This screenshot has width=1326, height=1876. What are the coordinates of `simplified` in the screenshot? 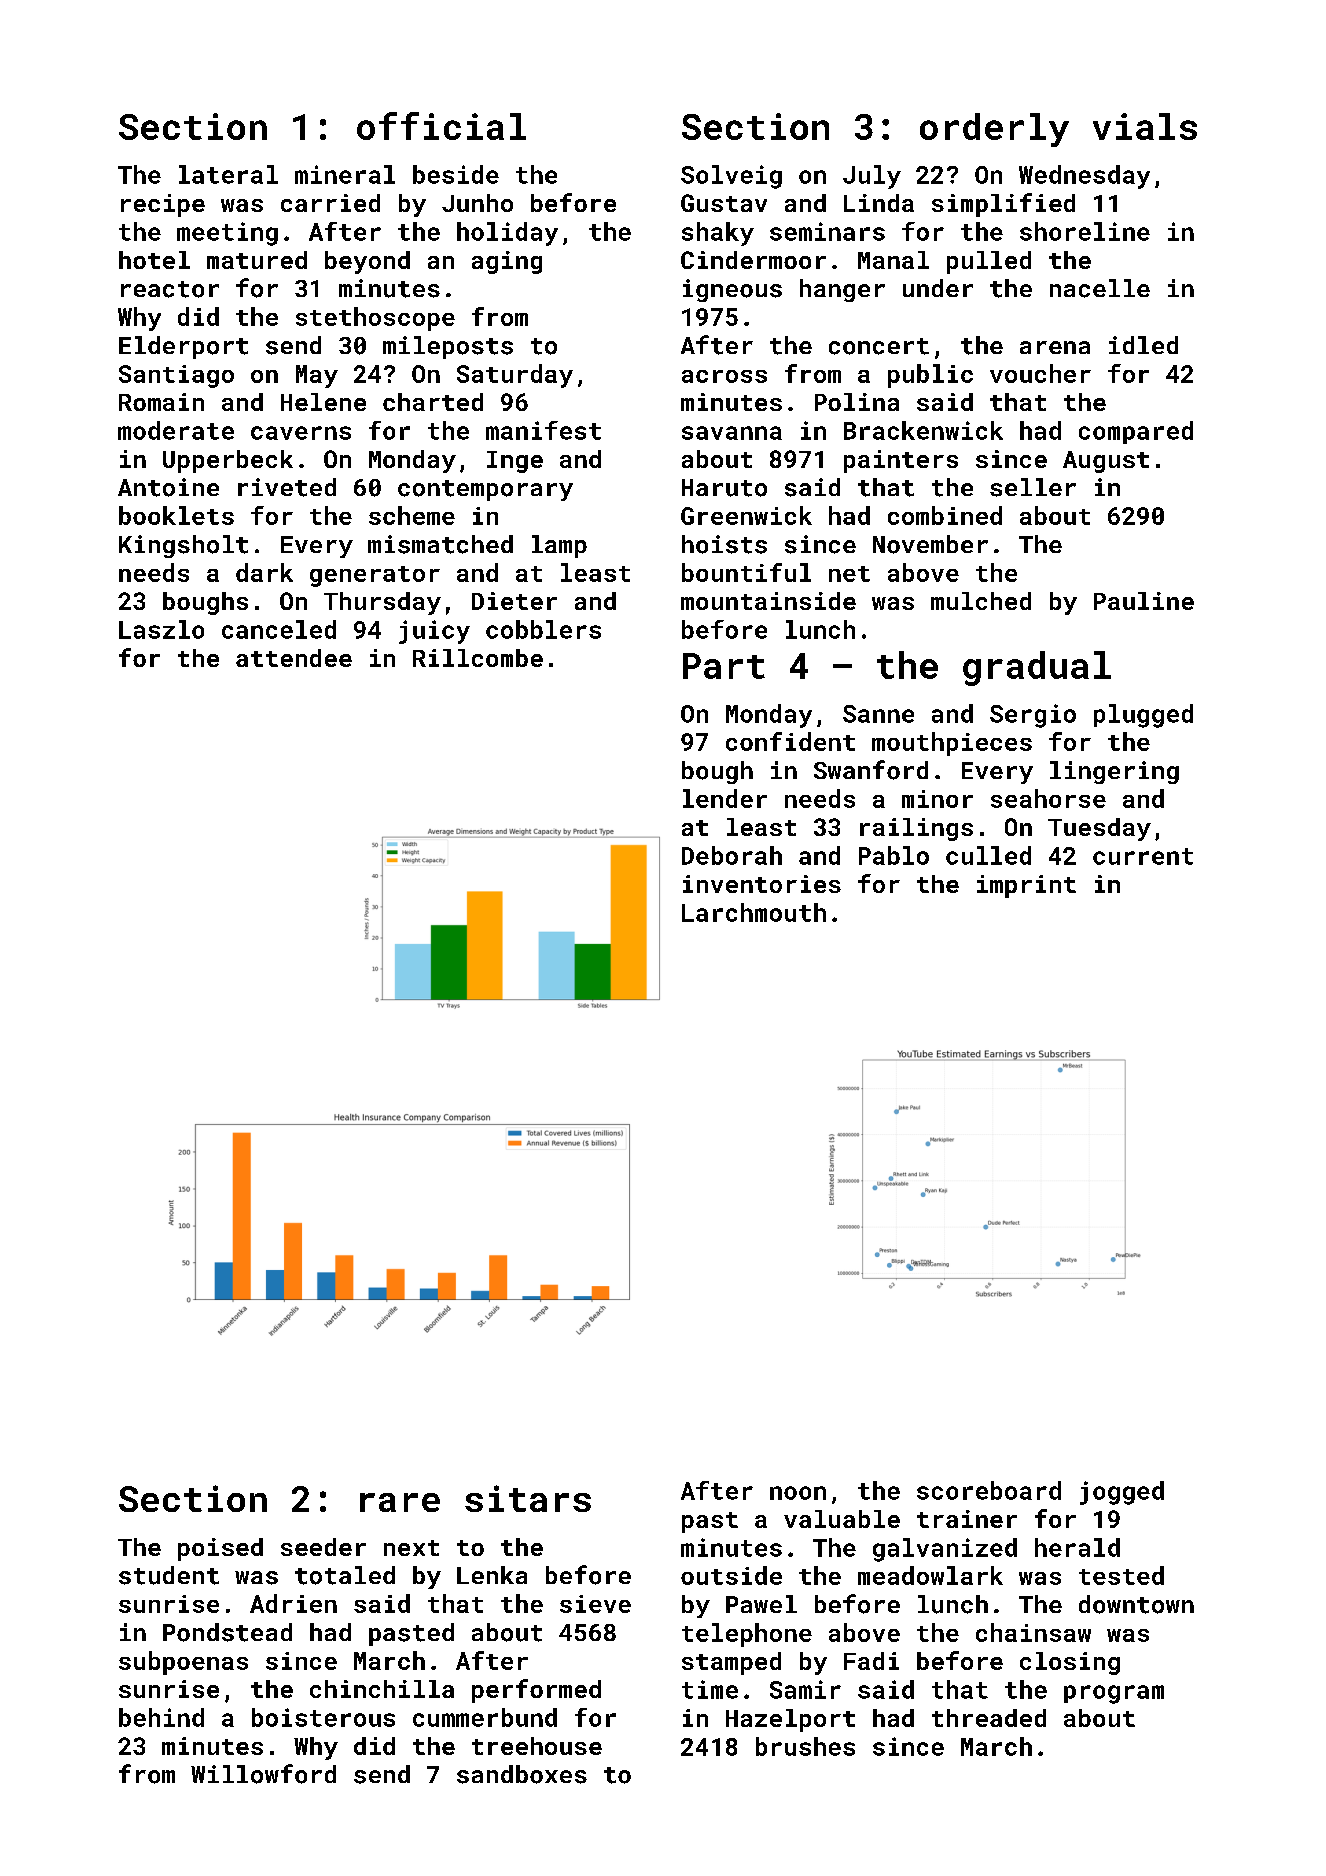 It's located at (1003, 205).
